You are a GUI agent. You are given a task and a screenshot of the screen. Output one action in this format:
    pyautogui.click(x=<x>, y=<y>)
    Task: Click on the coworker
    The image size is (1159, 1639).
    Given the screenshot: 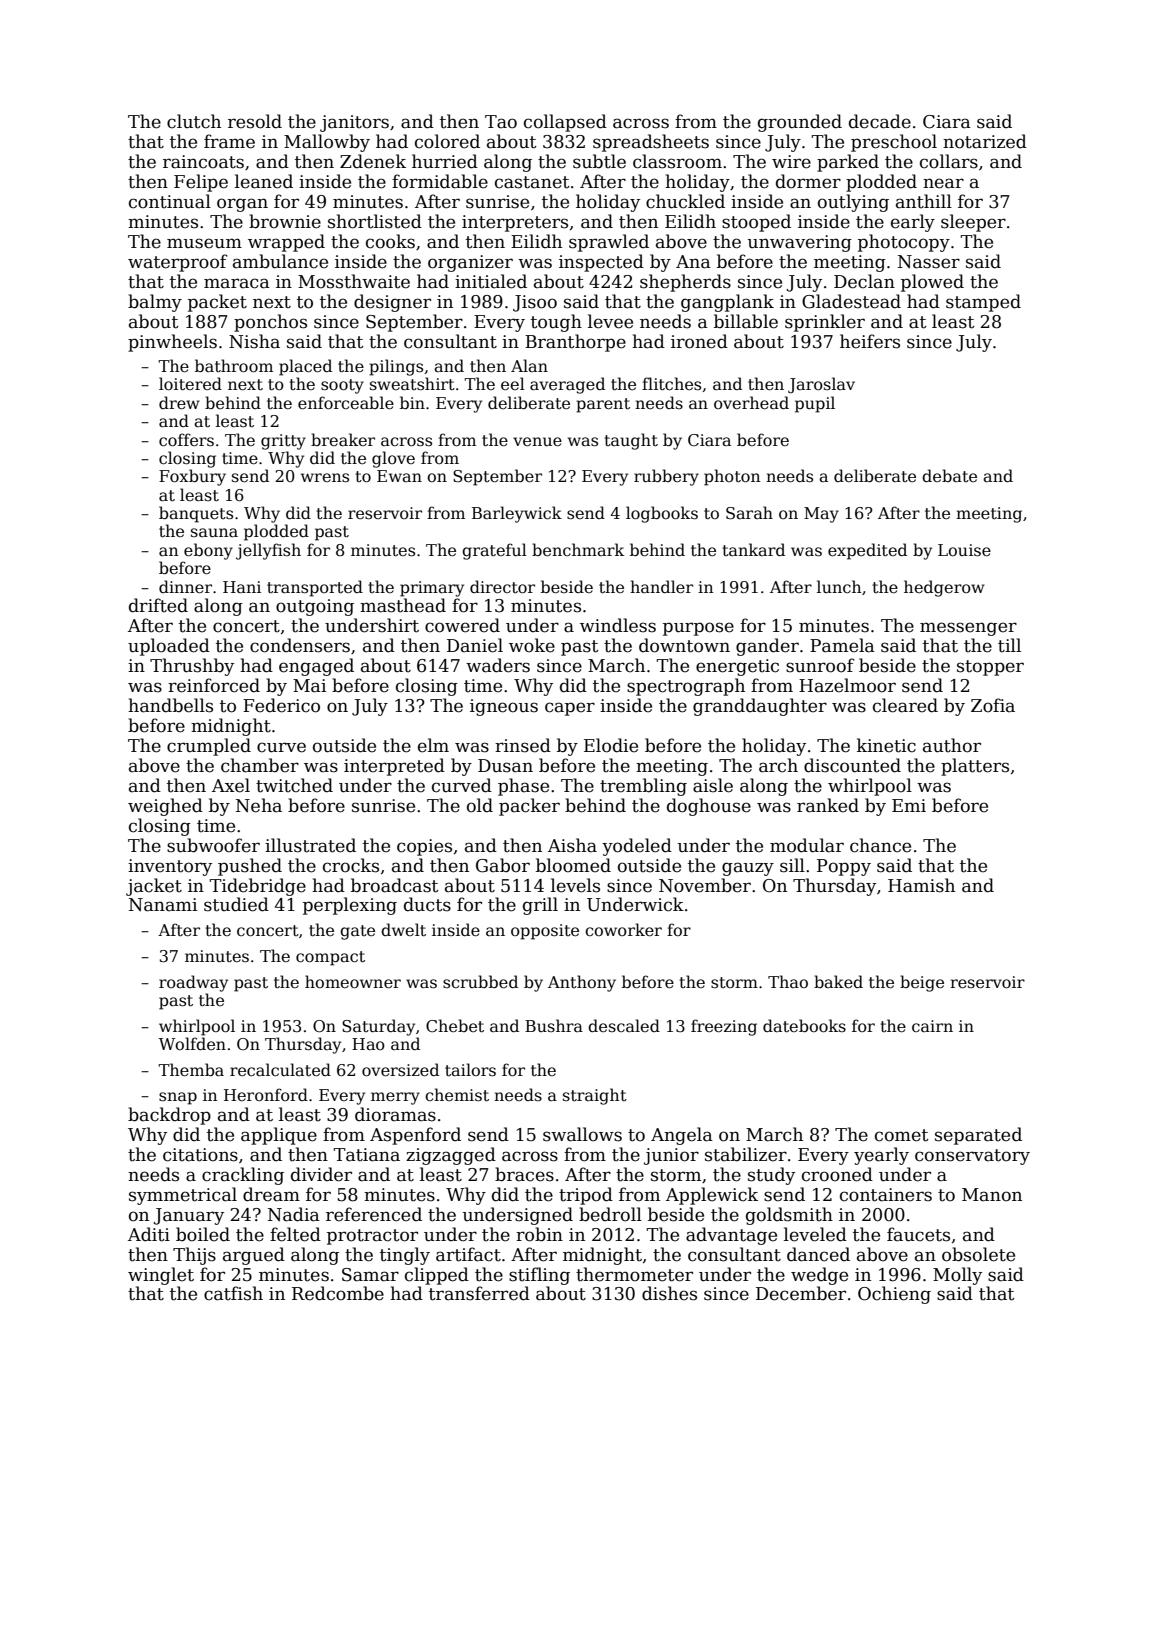 What is the action you would take?
    pyautogui.click(x=623, y=930)
